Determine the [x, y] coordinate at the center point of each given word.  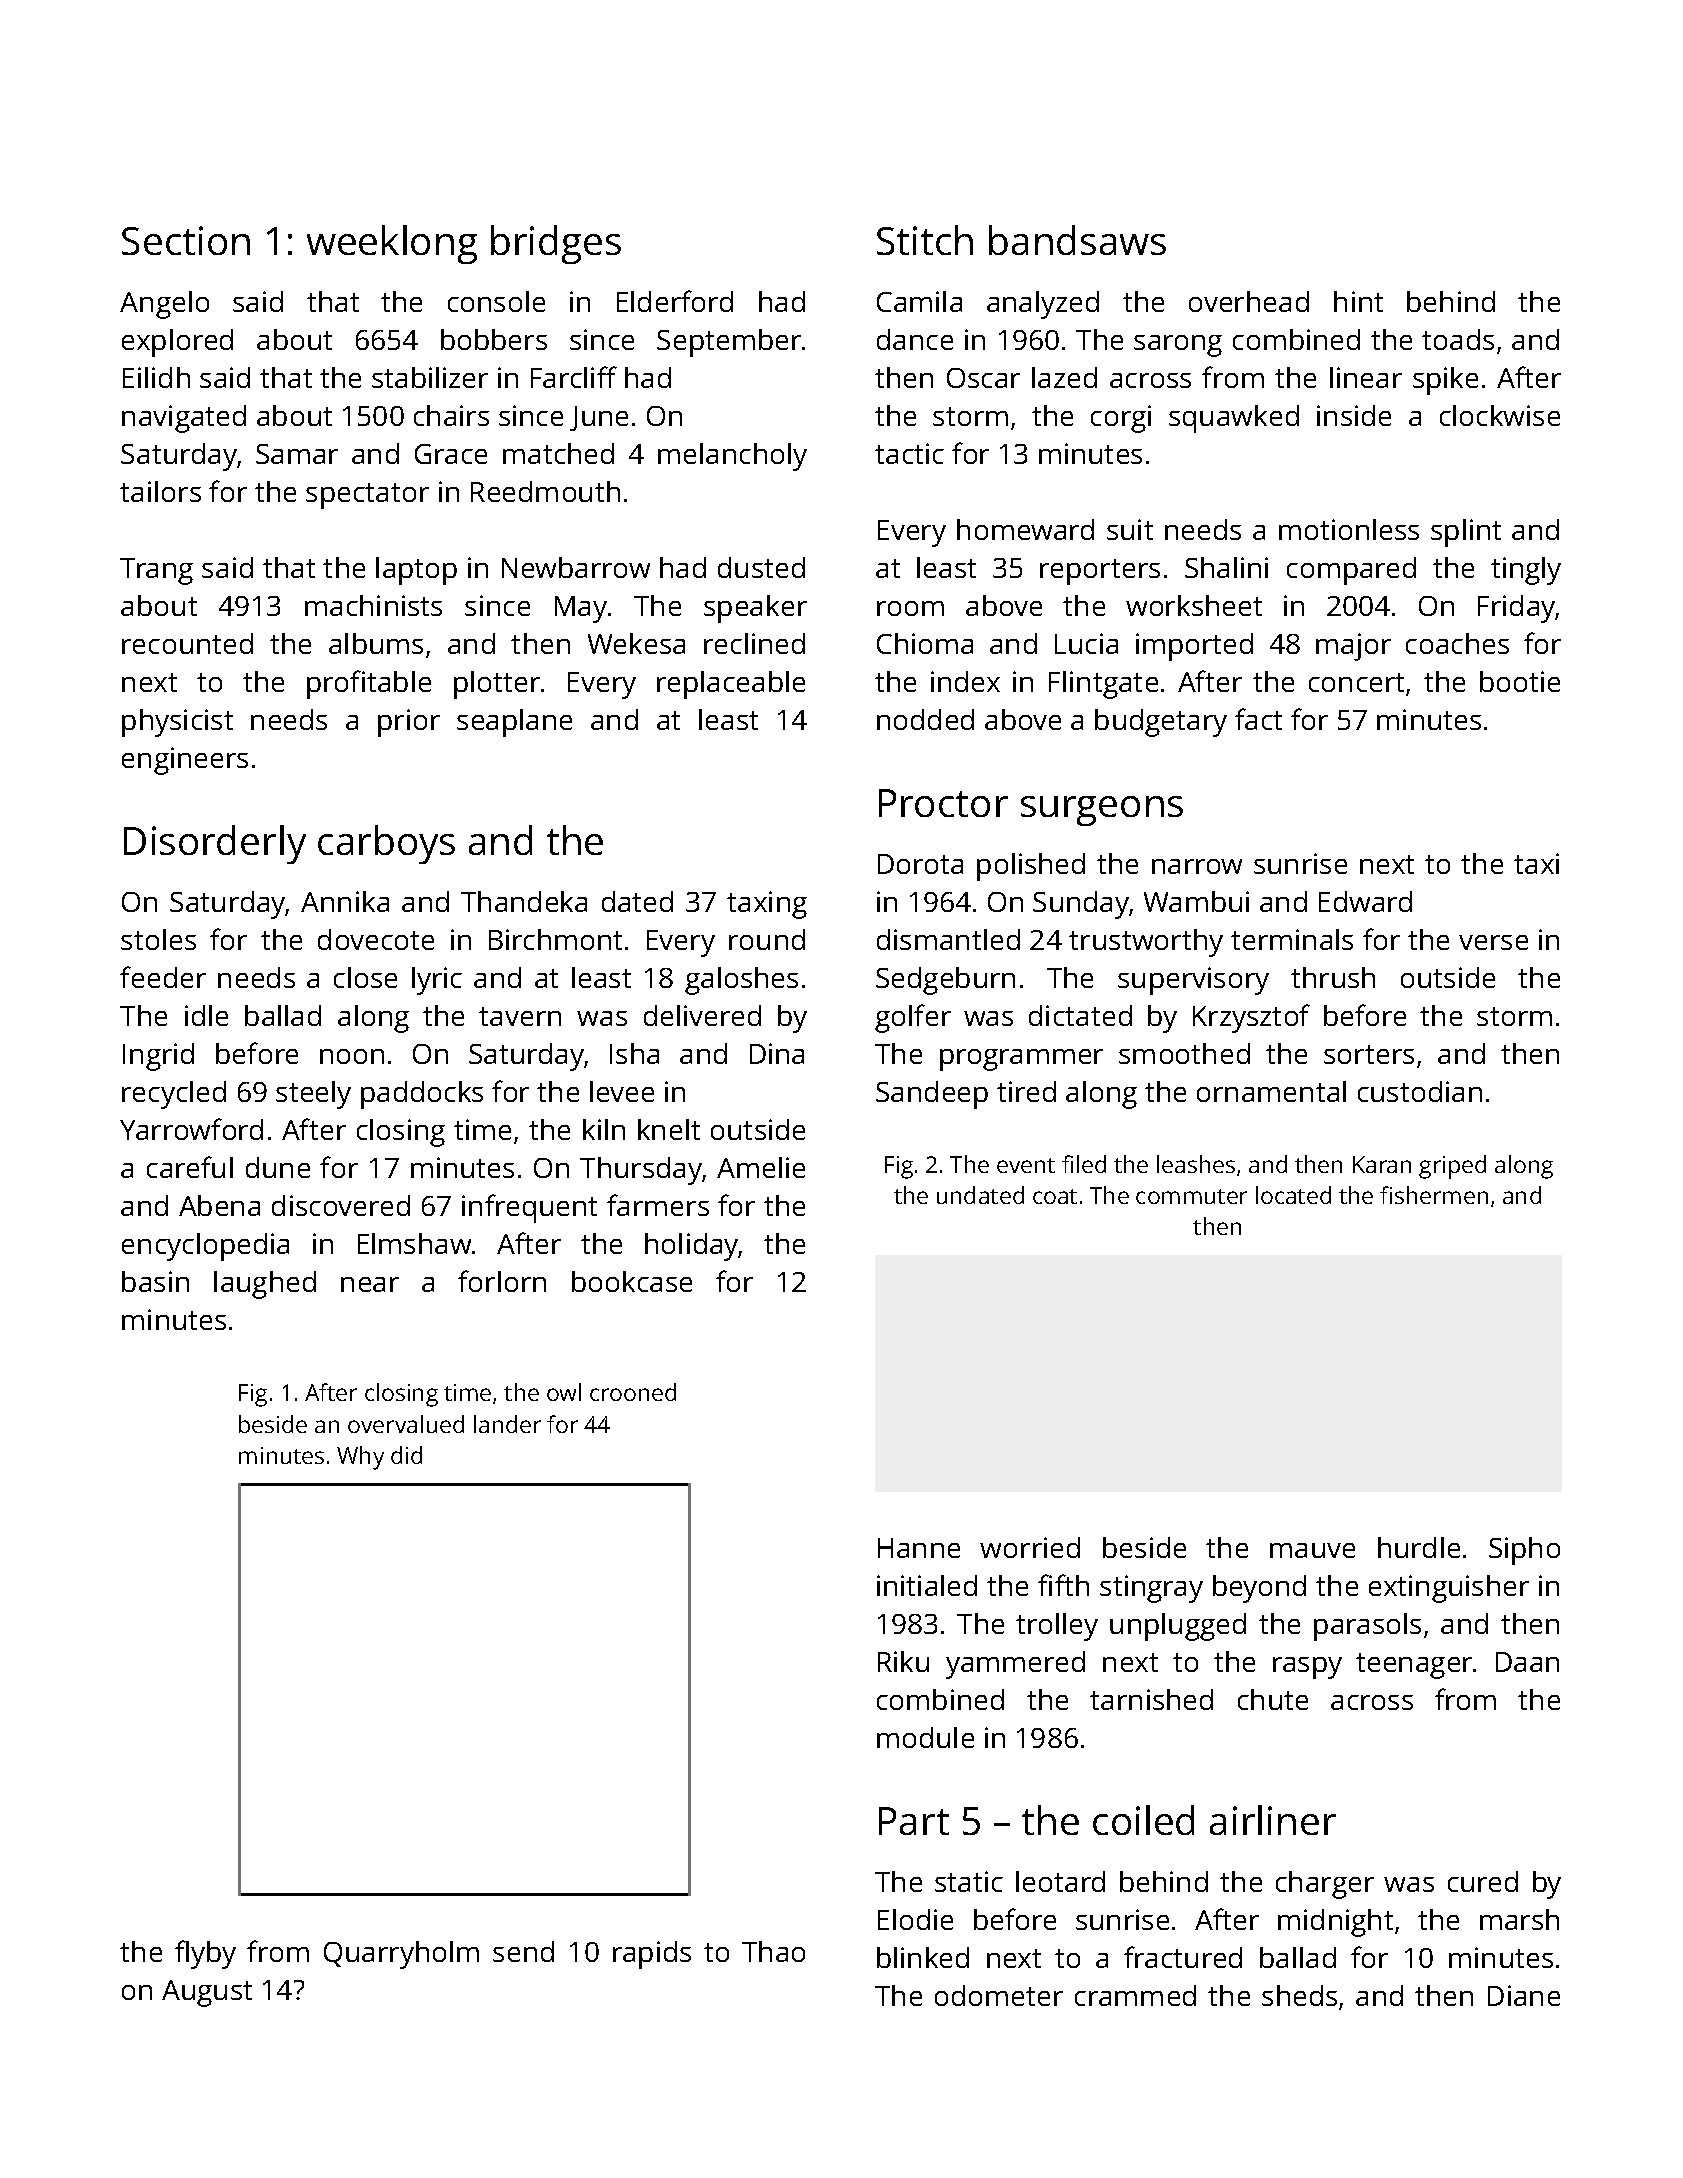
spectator [367, 496]
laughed [265, 1285]
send [523, 1951]
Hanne [919, 1548]
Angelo [164, 305]
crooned [633, 1392]
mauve [1312, 1550]
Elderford [675, 301]
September [729, 343]
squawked [1234, 419]
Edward [1365, 901]
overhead [1249, 301]
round [767, 939]
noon [352, 1056]
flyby [205, 1954]
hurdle [1419, 1547]
